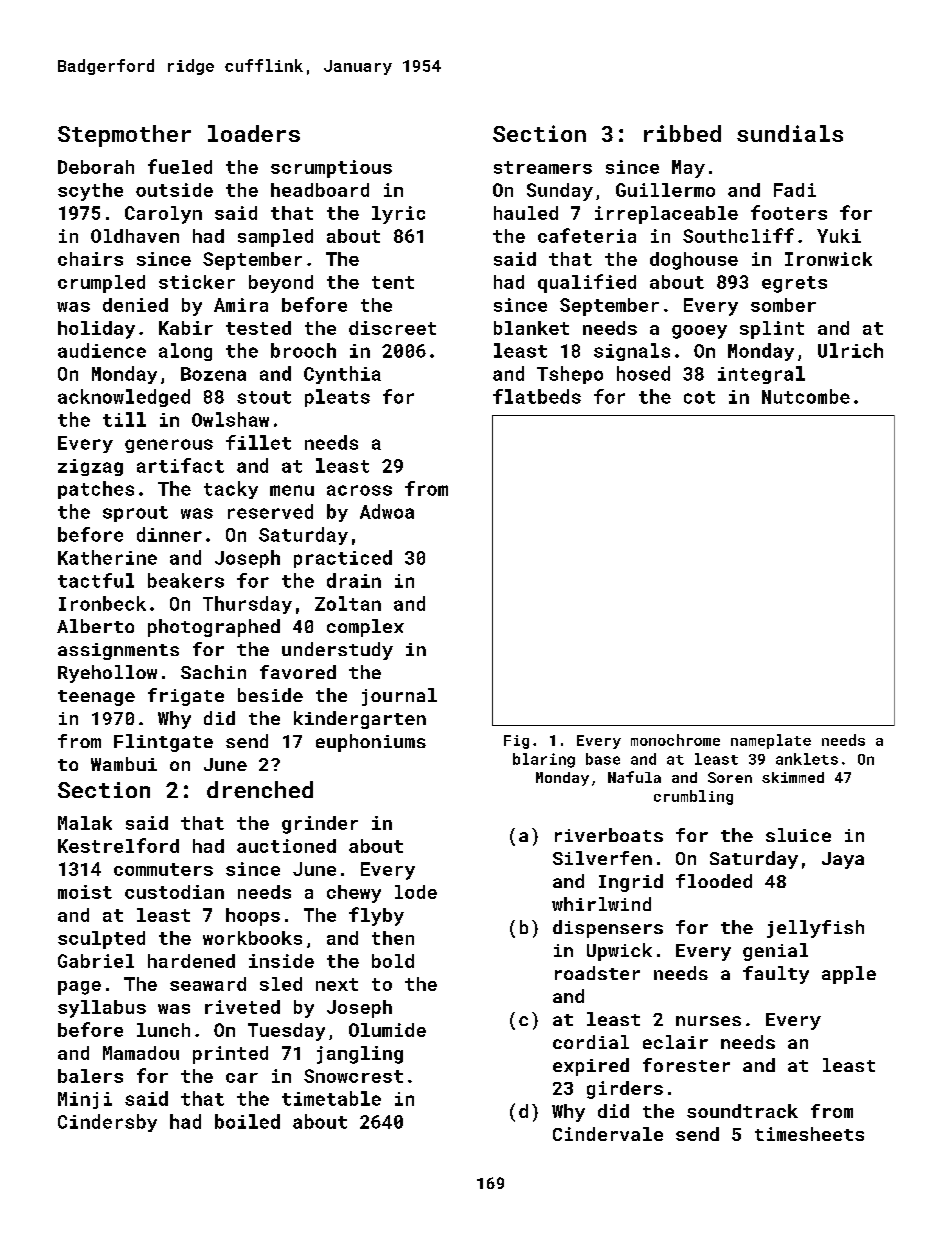 Image resolution: width=952 pixels, height=1233 pixels. I want to click on flooded, so click(714, 881).
